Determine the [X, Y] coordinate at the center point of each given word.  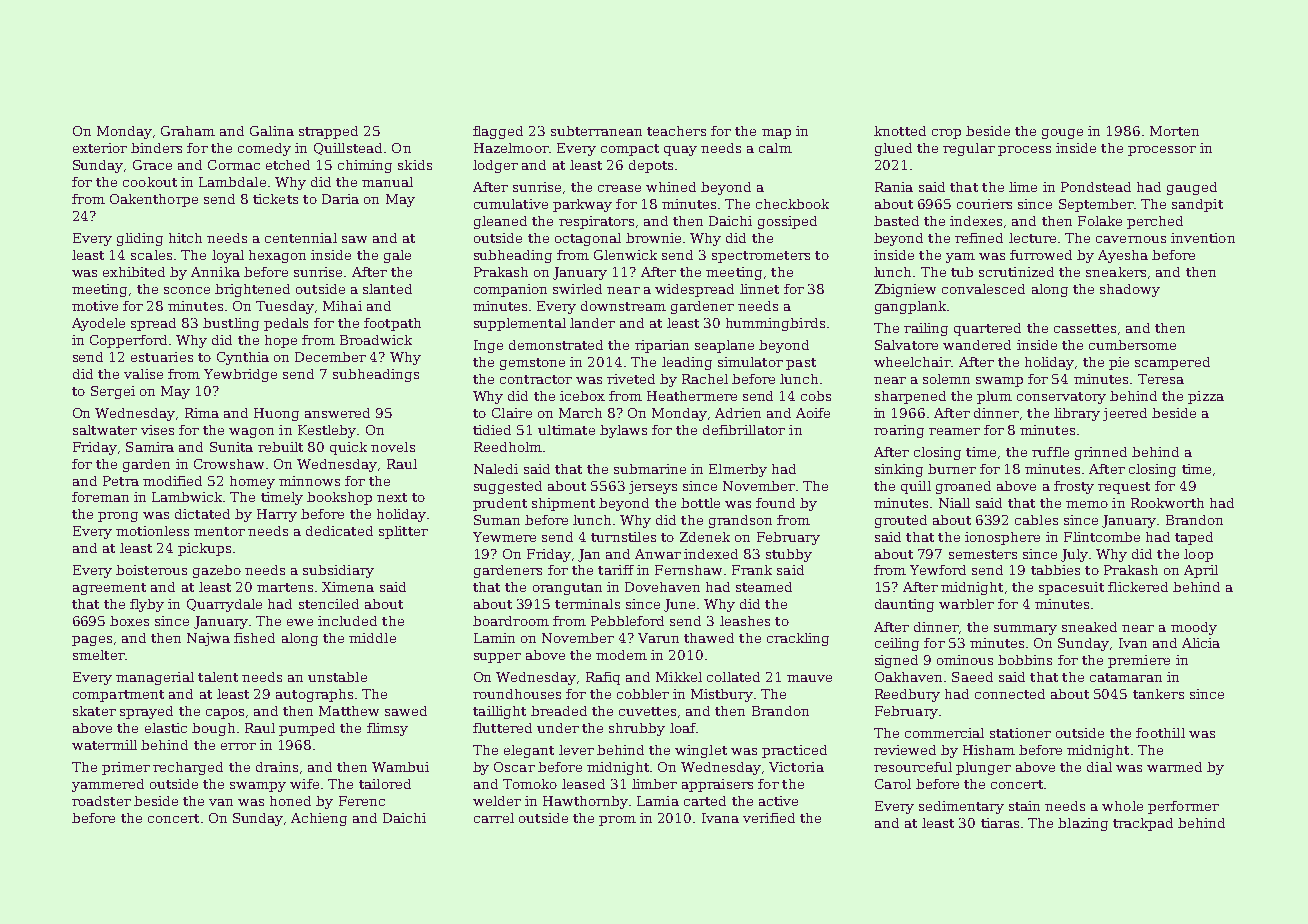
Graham [188, 131]
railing [926, 329]
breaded [559, 711]
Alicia [1201, 643]
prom [617, 821]
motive [95, 306]
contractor [536, 379]
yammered [108, 785]
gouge [1062, 134]
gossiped [787, 222]
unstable [337, 677]
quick [348, 448]
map [776, 134]
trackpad [1143, 824]
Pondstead [1096, 187]
